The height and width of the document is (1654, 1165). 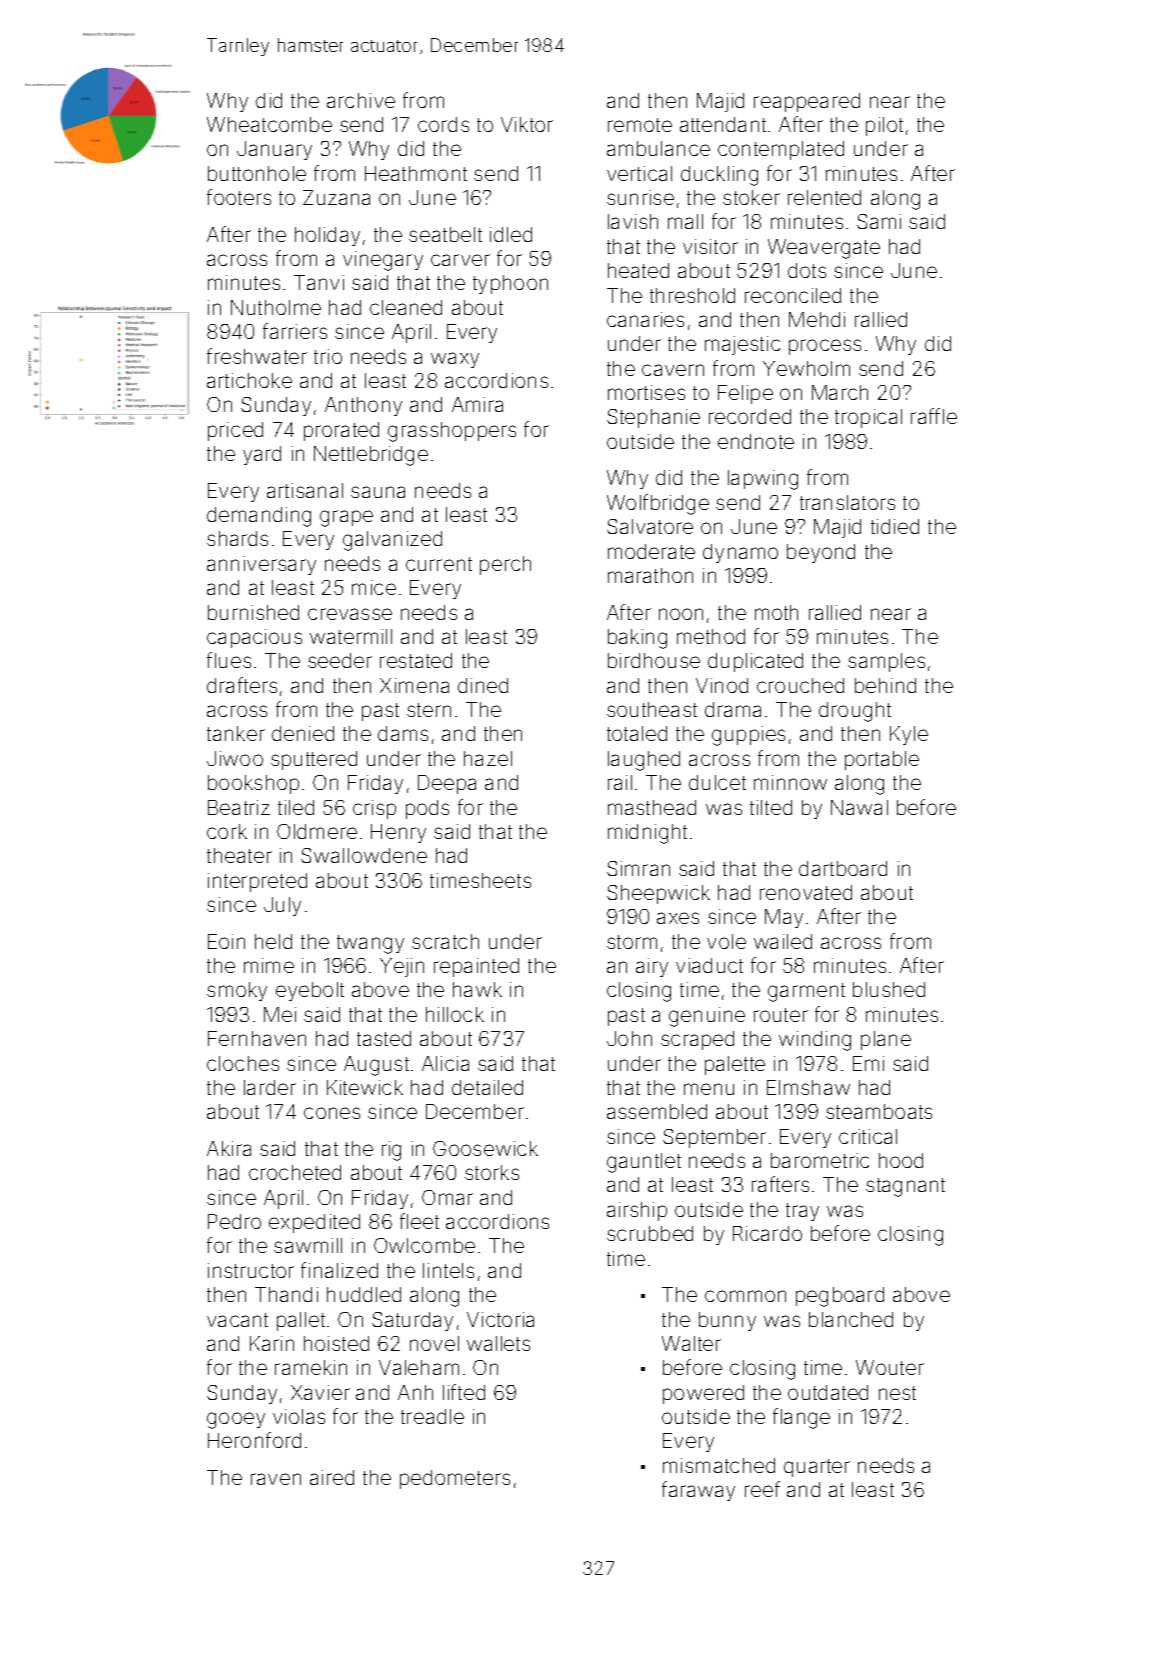 I want to click on samples, so click(x=886, y=662).
